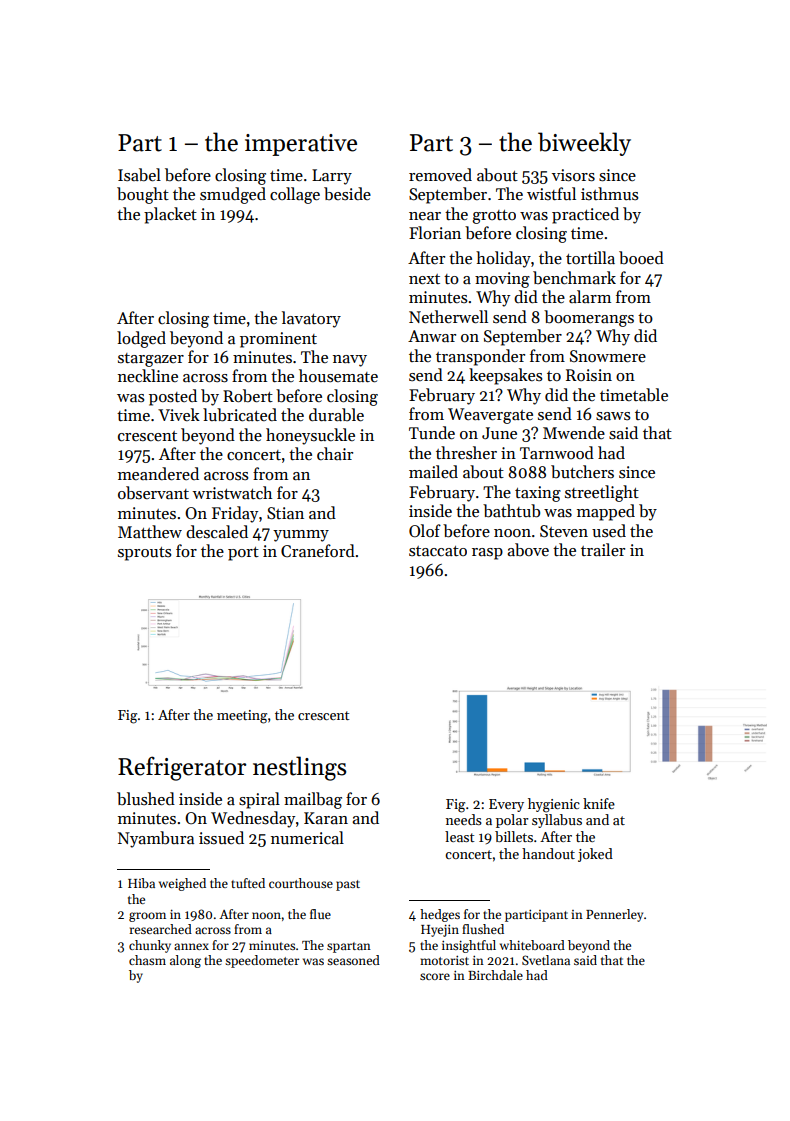  Describe the element at coordinates (262, 961) in the document. I see `speedometer` at that location.
